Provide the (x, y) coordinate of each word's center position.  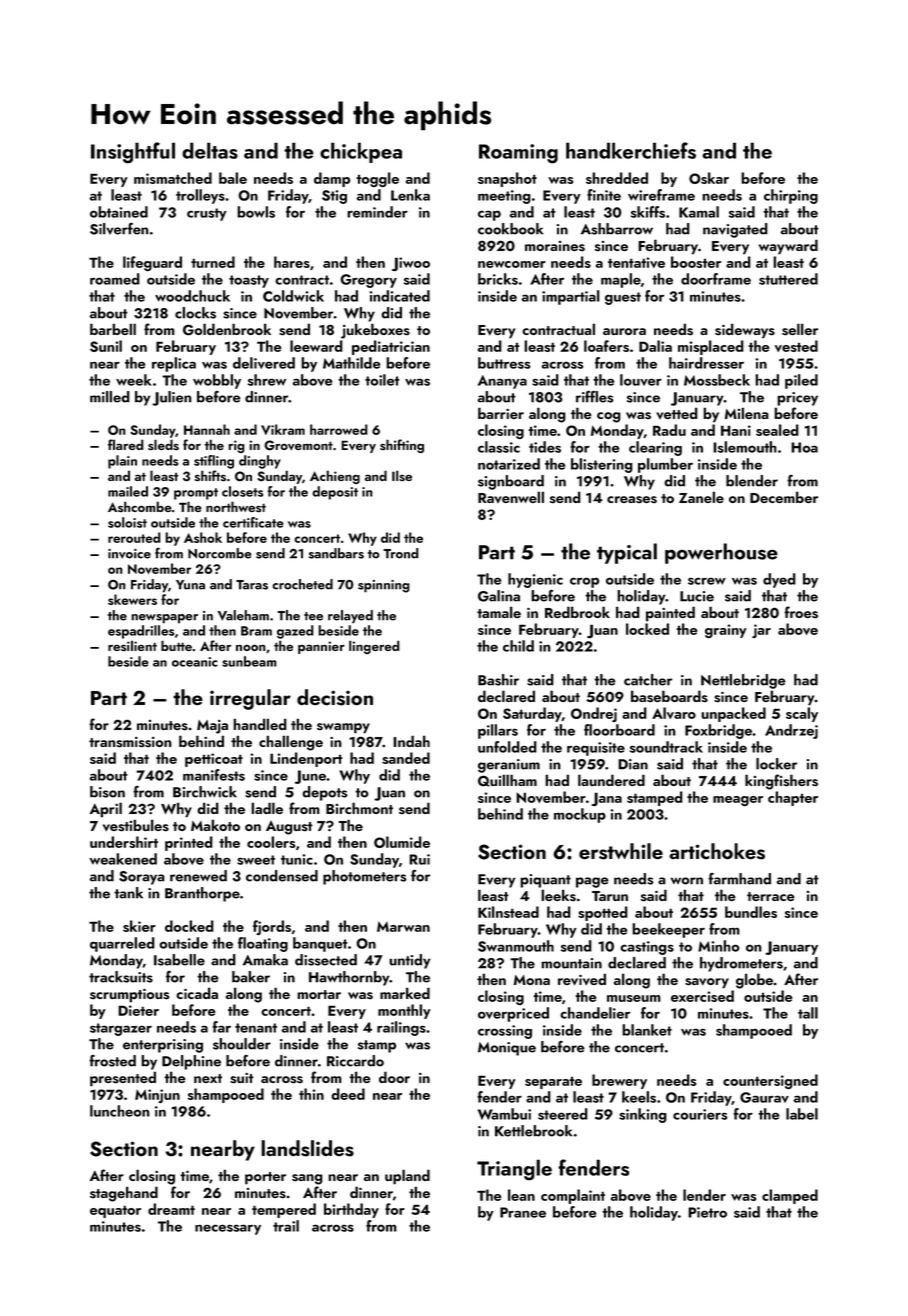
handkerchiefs (631, 150)
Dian (633, 764)
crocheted (302, 584)
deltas (210, 150)
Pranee (523, 1212)
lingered (374, 647)
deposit (335, 493)
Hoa (804, 447)
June (310, 777)
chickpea (361, 152)
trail (286, 1226)
